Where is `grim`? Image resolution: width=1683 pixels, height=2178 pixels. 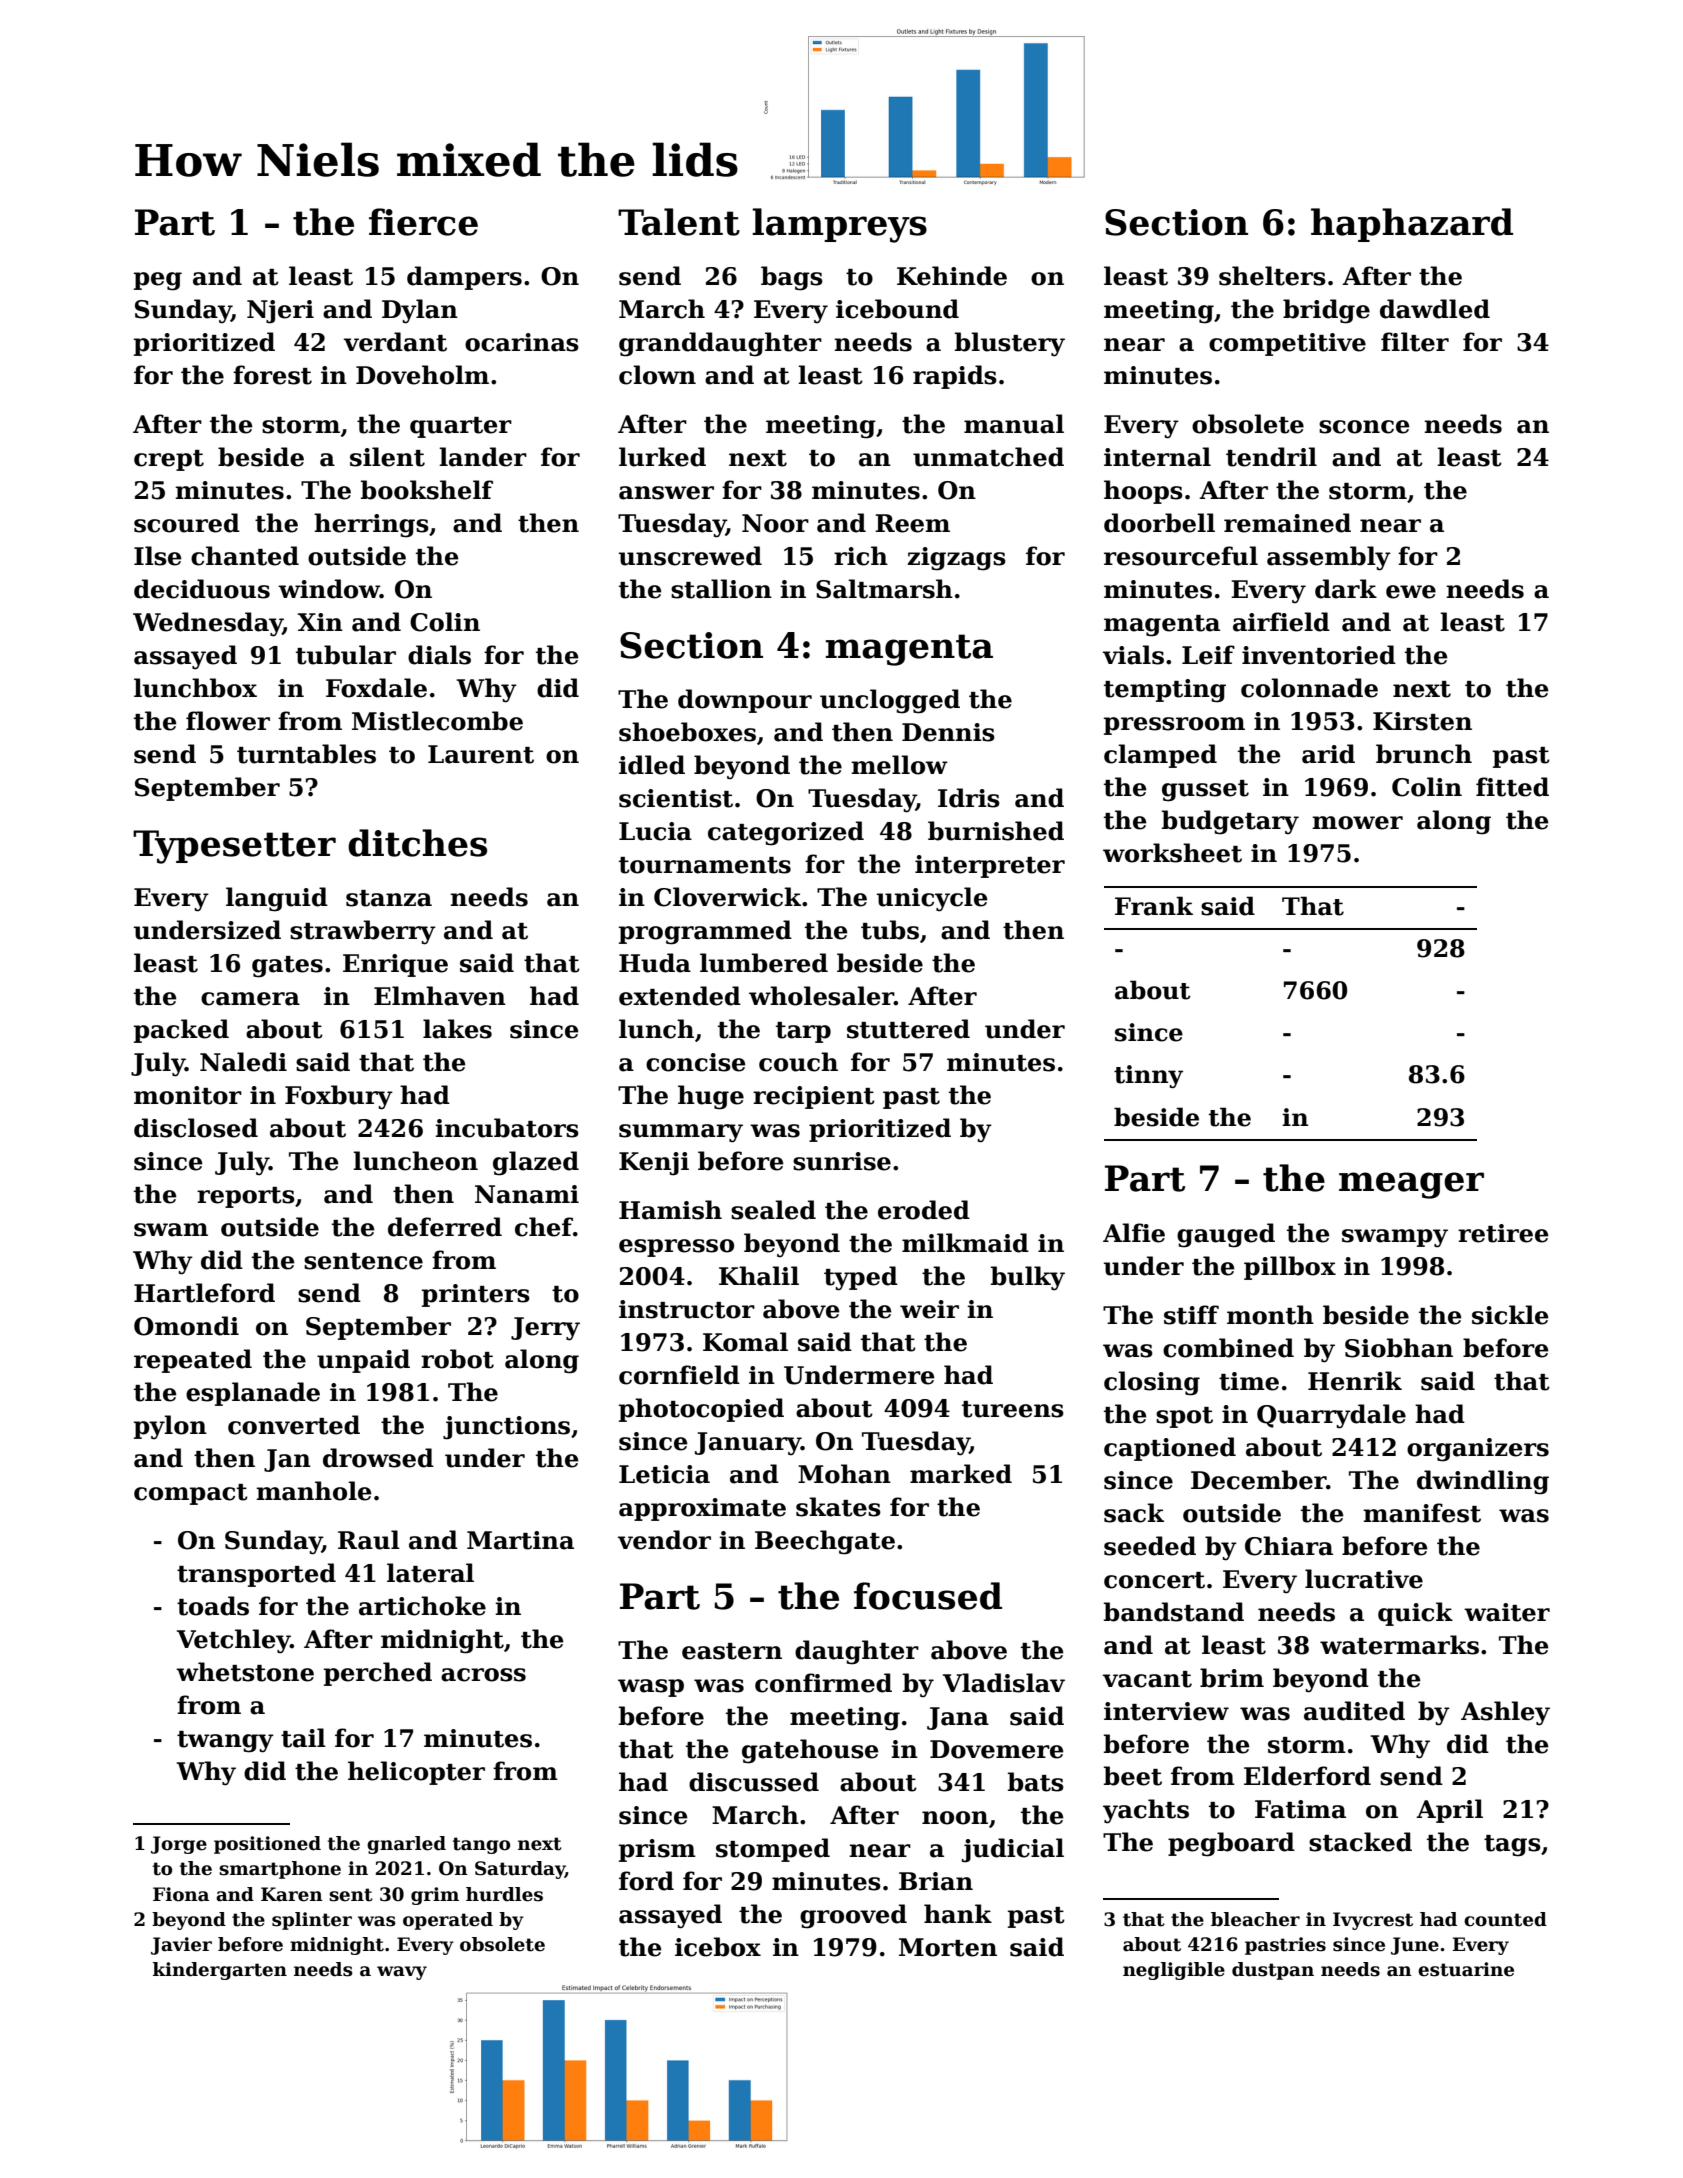
grim is located at coordinates (435, 1896).
